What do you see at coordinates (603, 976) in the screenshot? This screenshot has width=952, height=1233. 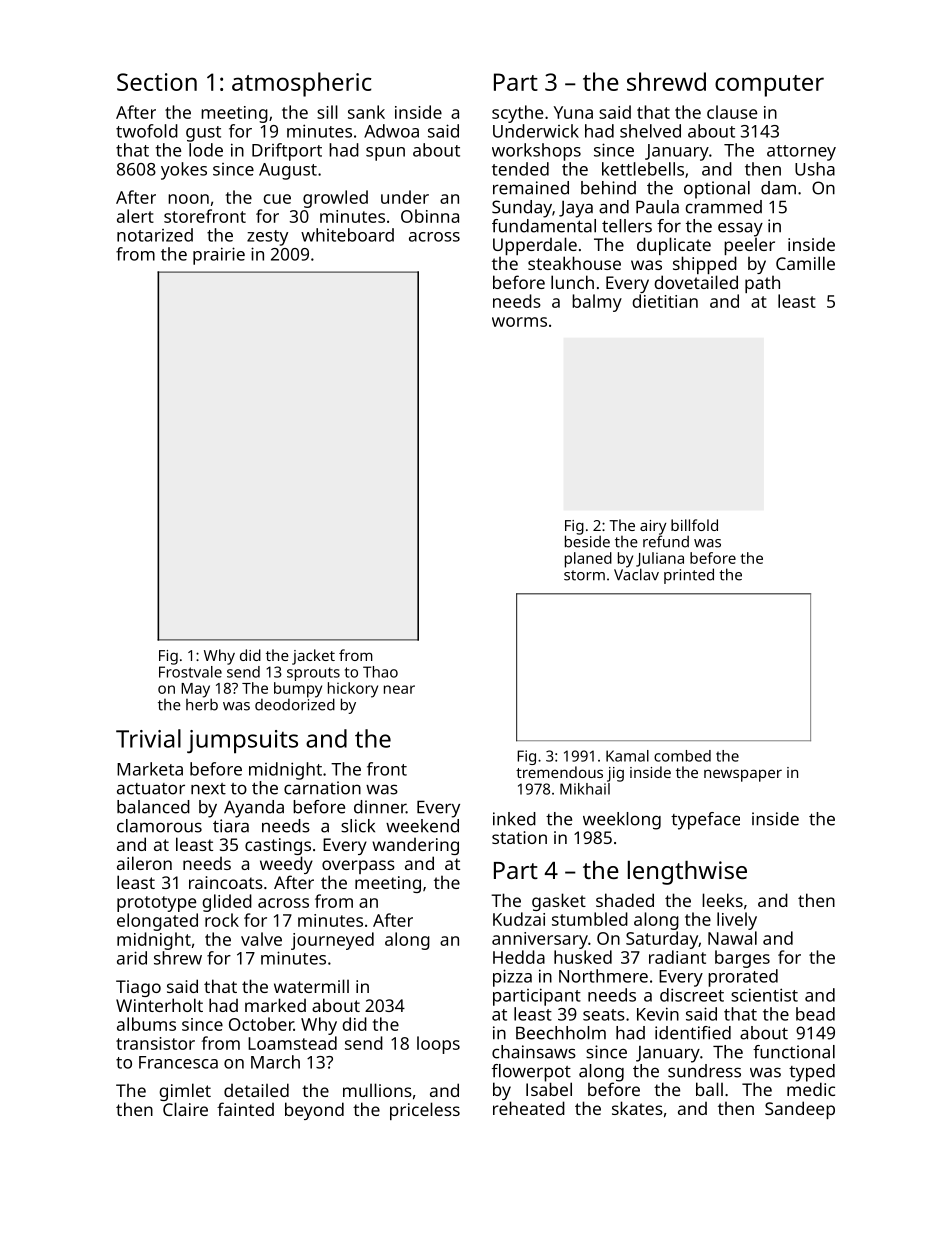 I see `Northmere` at bounding box center [603, 976].
